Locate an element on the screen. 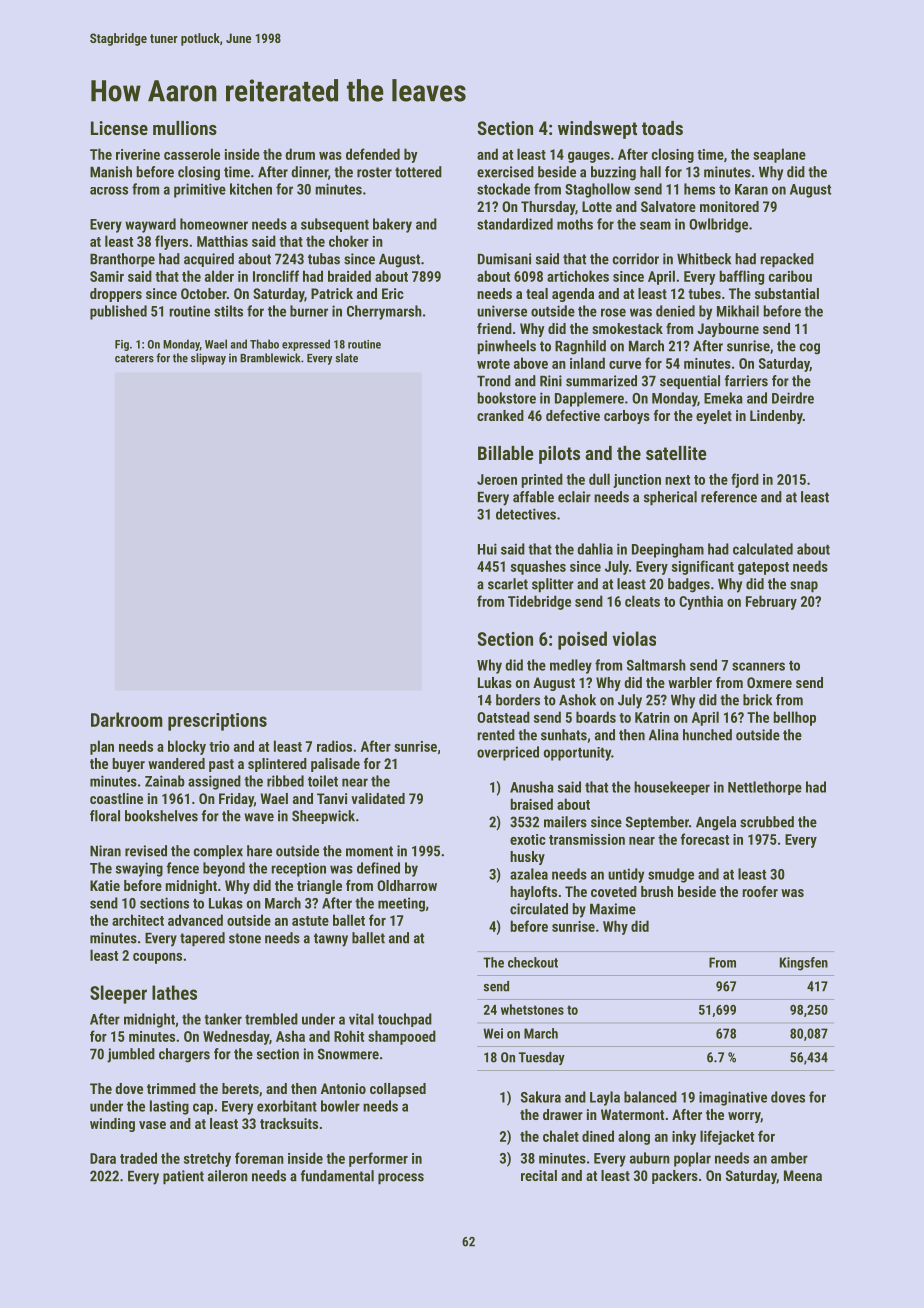 Image resolution: width=924 pixels, height=1308 pixels. Hui is located at coordinates (487, 549).
